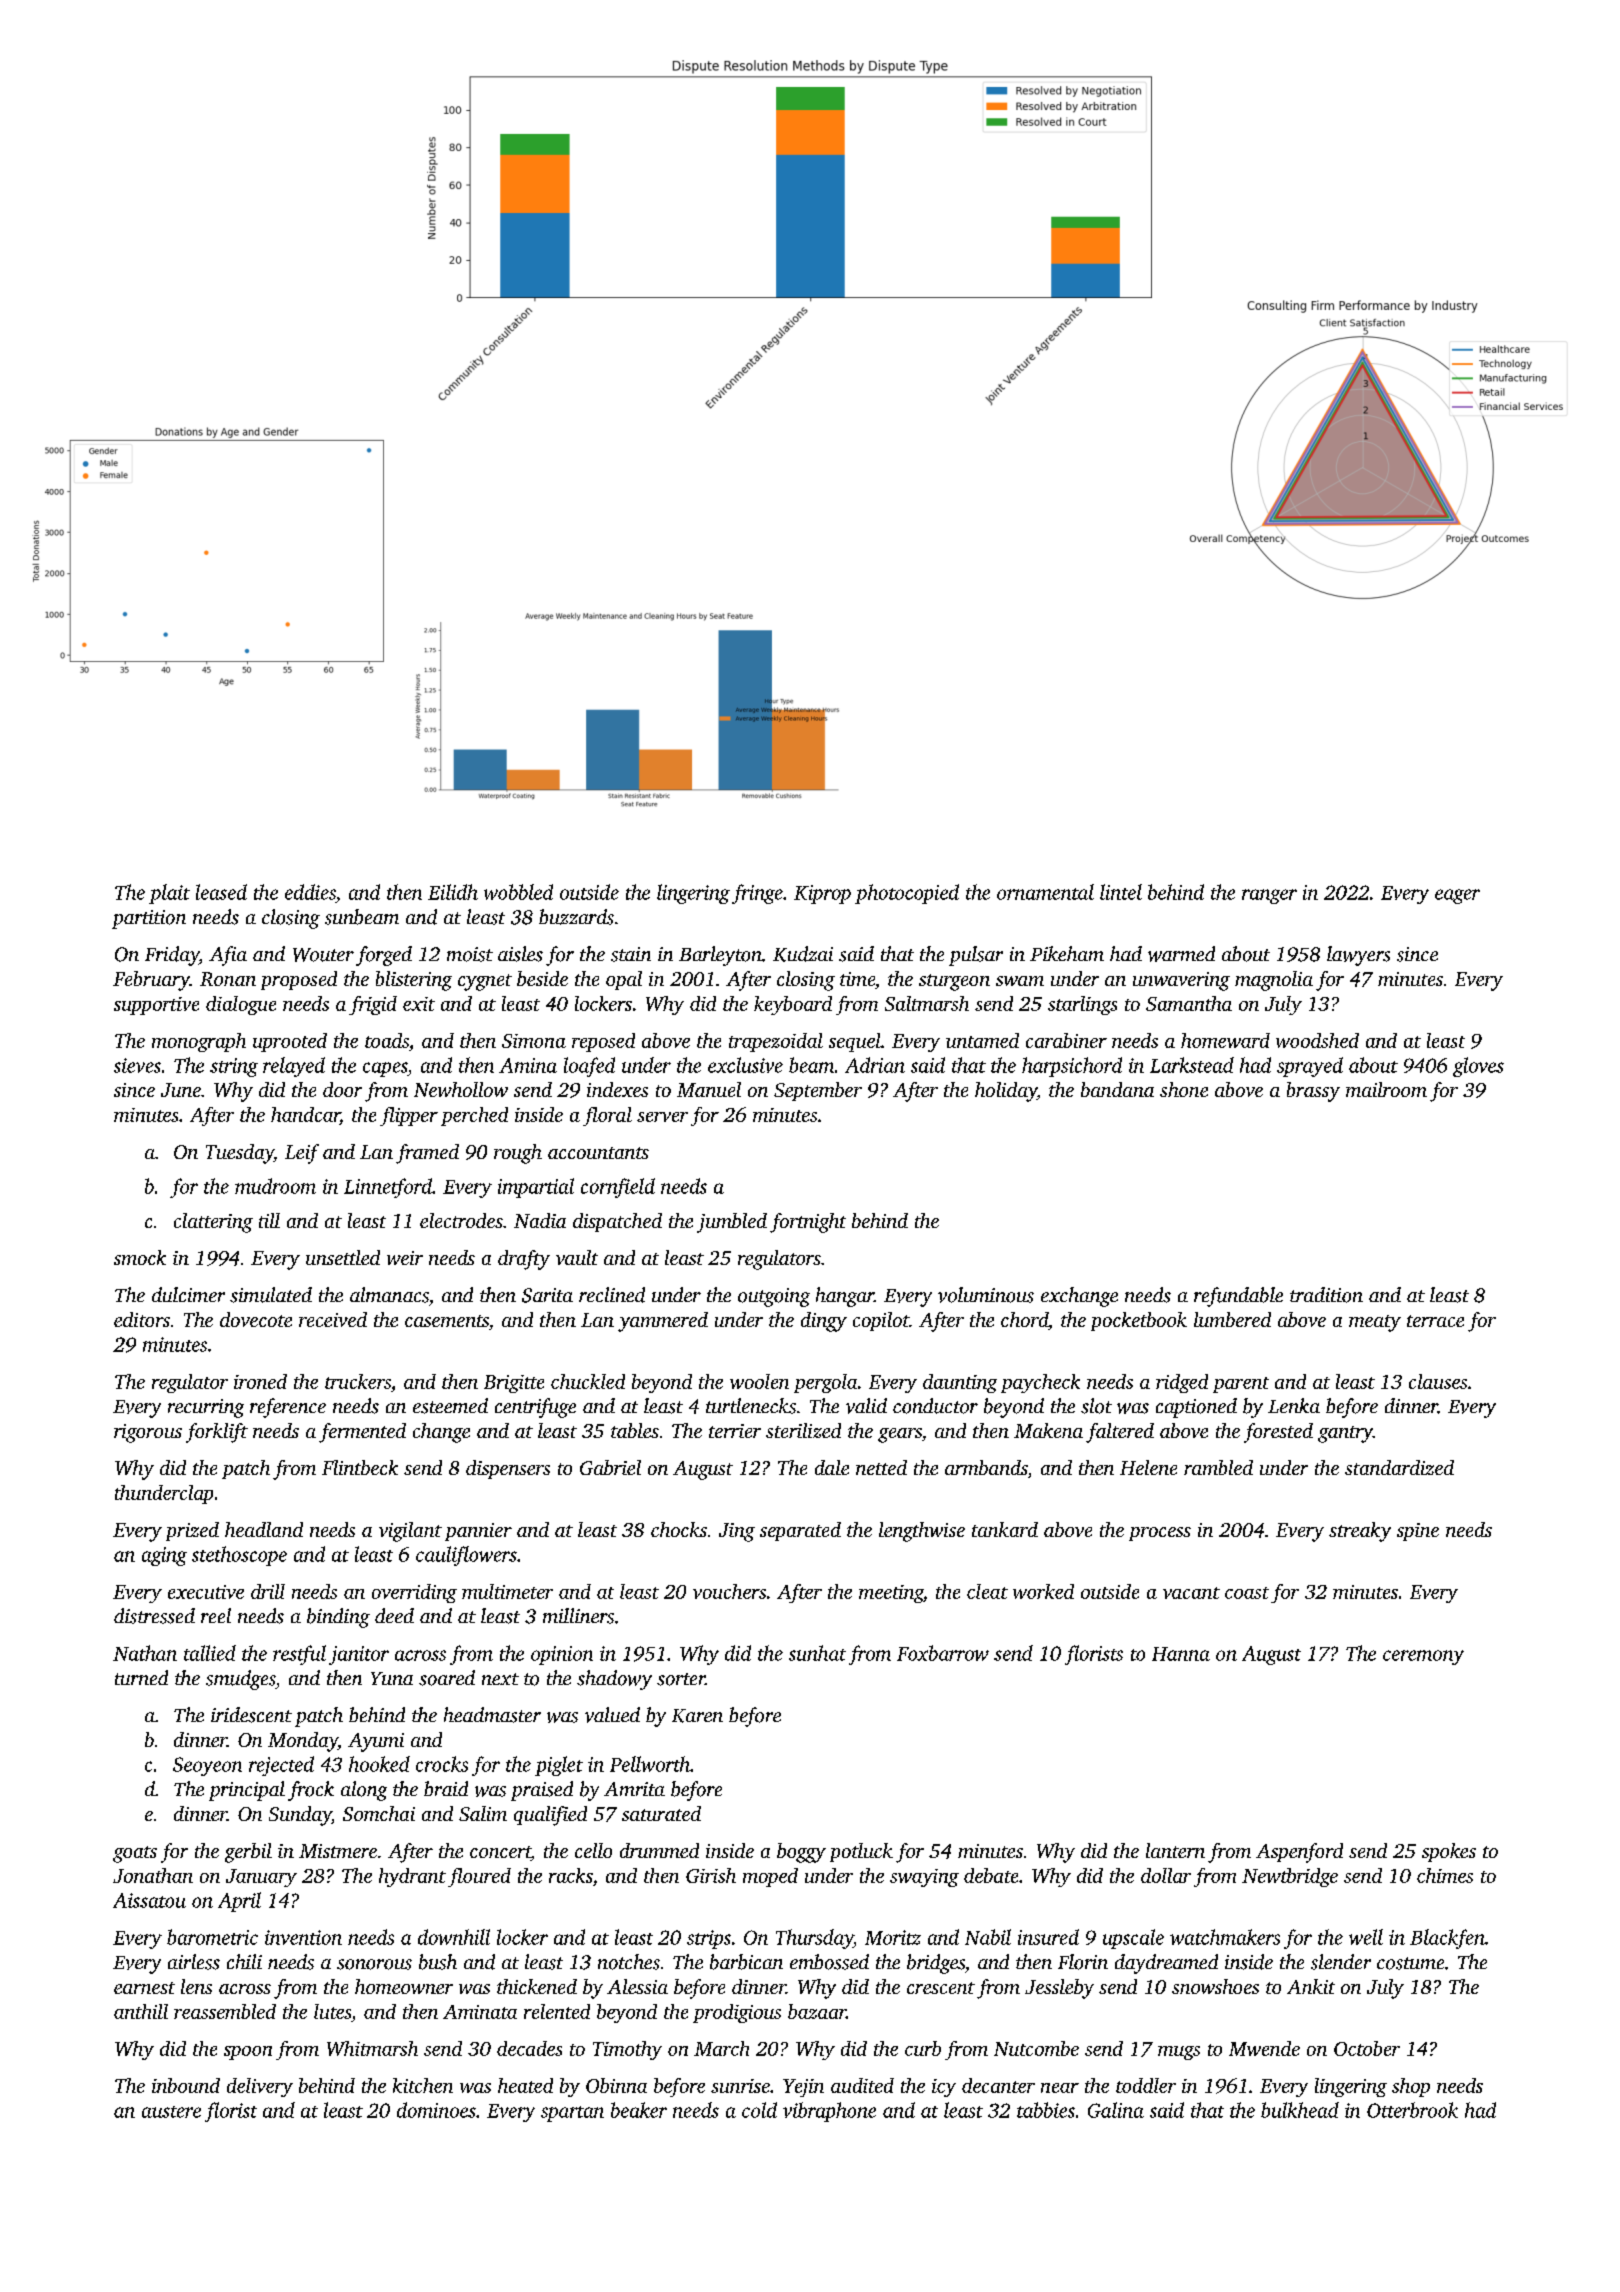  I want to click on tabbies, so click(1046, 2110).
